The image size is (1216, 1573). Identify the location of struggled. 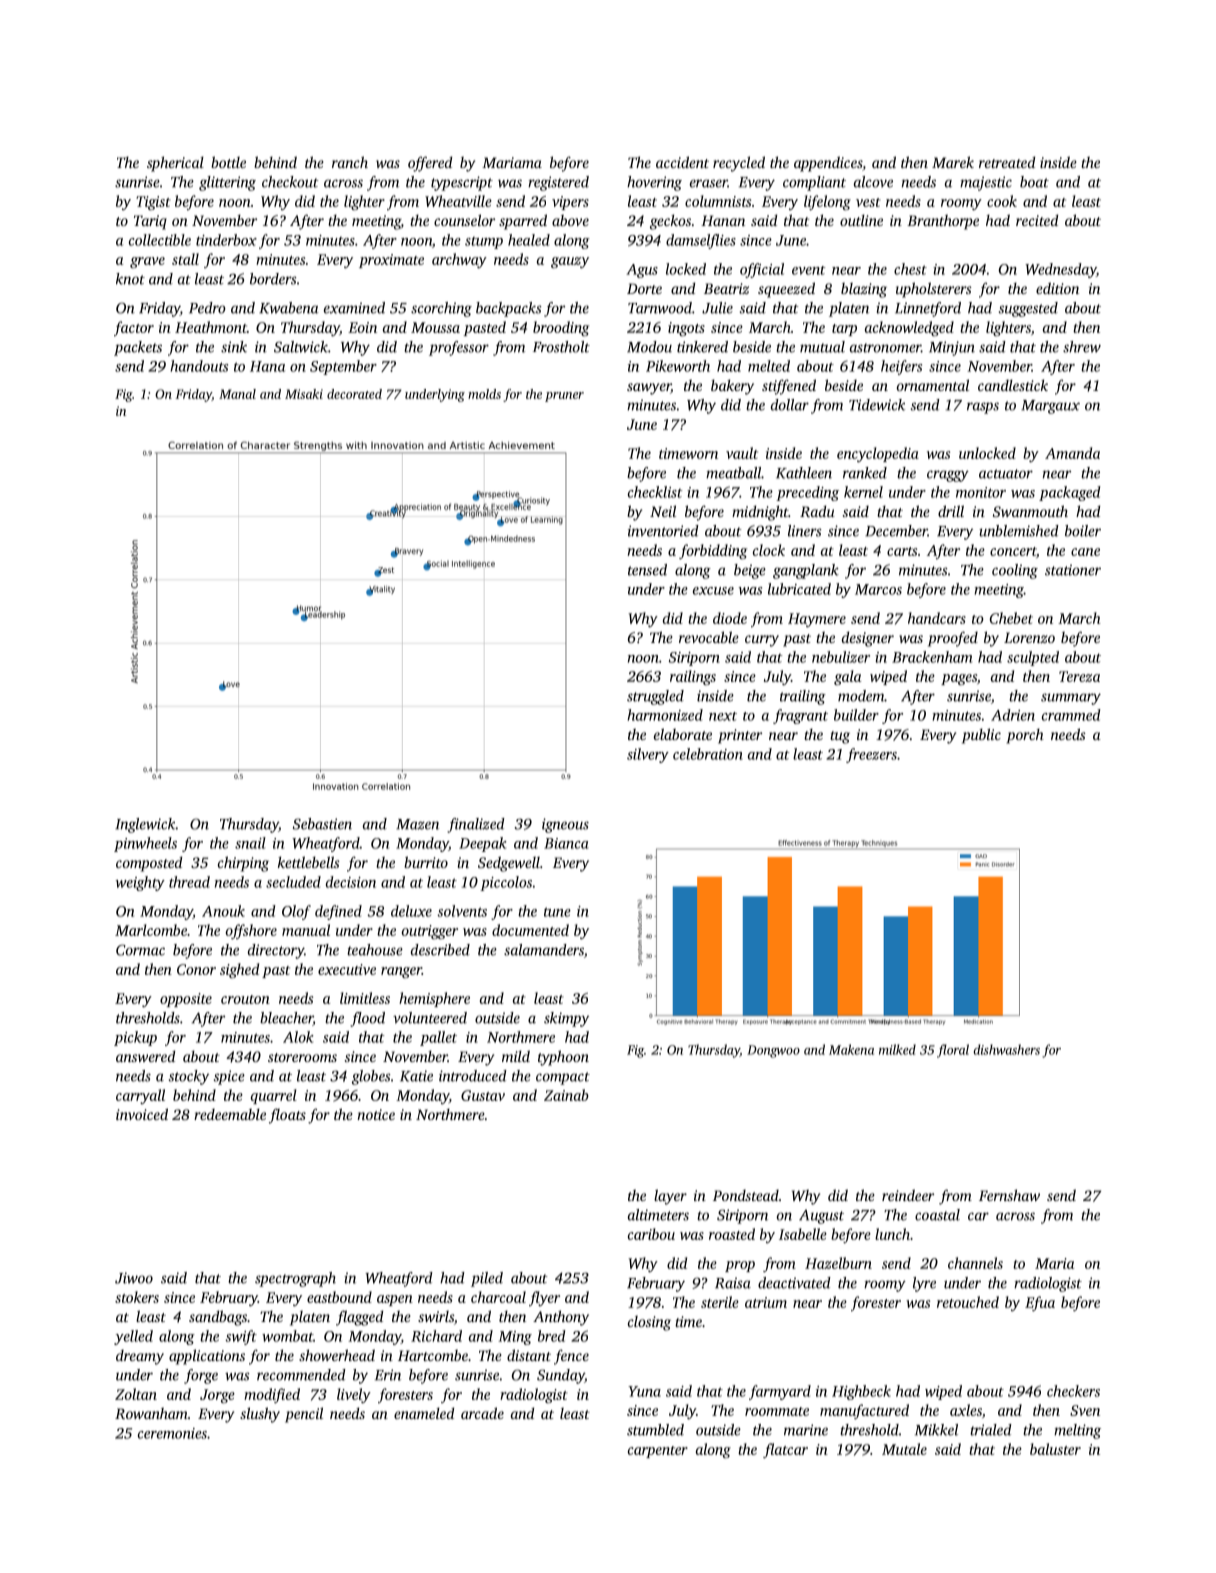
(655, 697).
